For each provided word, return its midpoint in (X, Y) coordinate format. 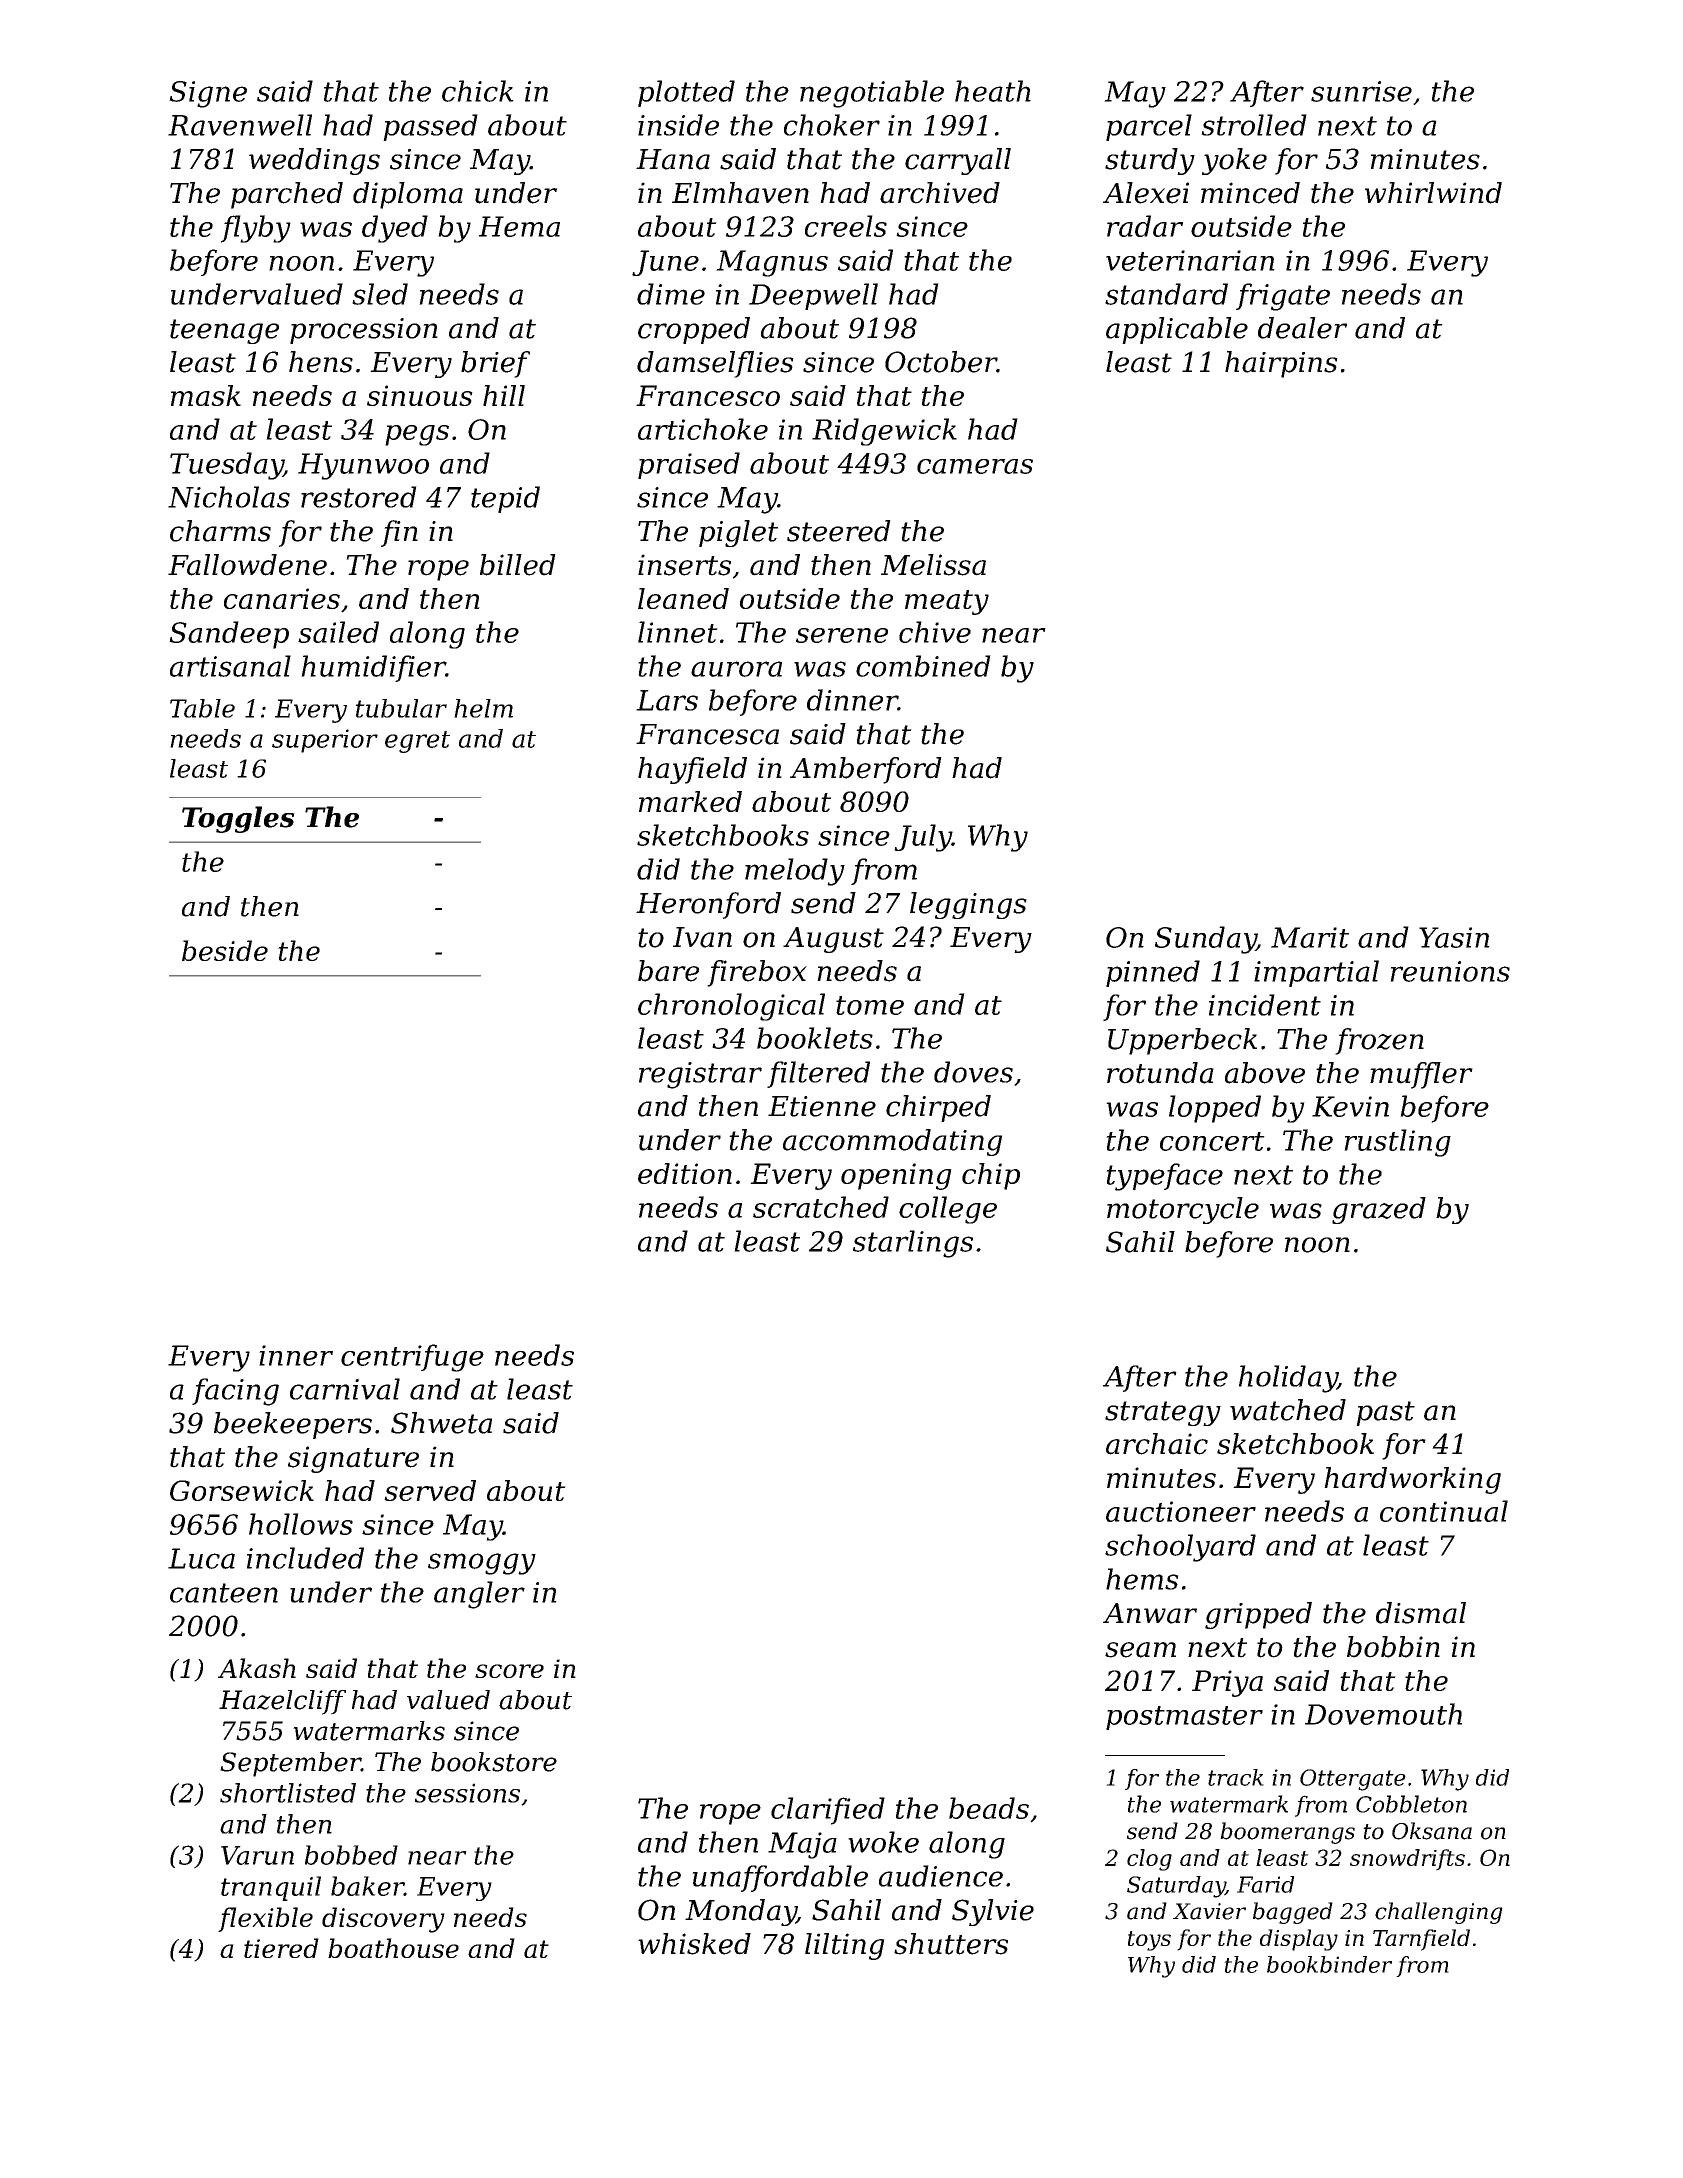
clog (1149, 1860)
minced (1250, 193)
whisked (694, 1944)
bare (668, 971)
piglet (738, 533)
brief (495, 364)
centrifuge (412, 1358)
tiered (281, 1948)
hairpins (1281, 364)
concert (1212, 1141)
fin (399, 533)
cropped (694, 330)
